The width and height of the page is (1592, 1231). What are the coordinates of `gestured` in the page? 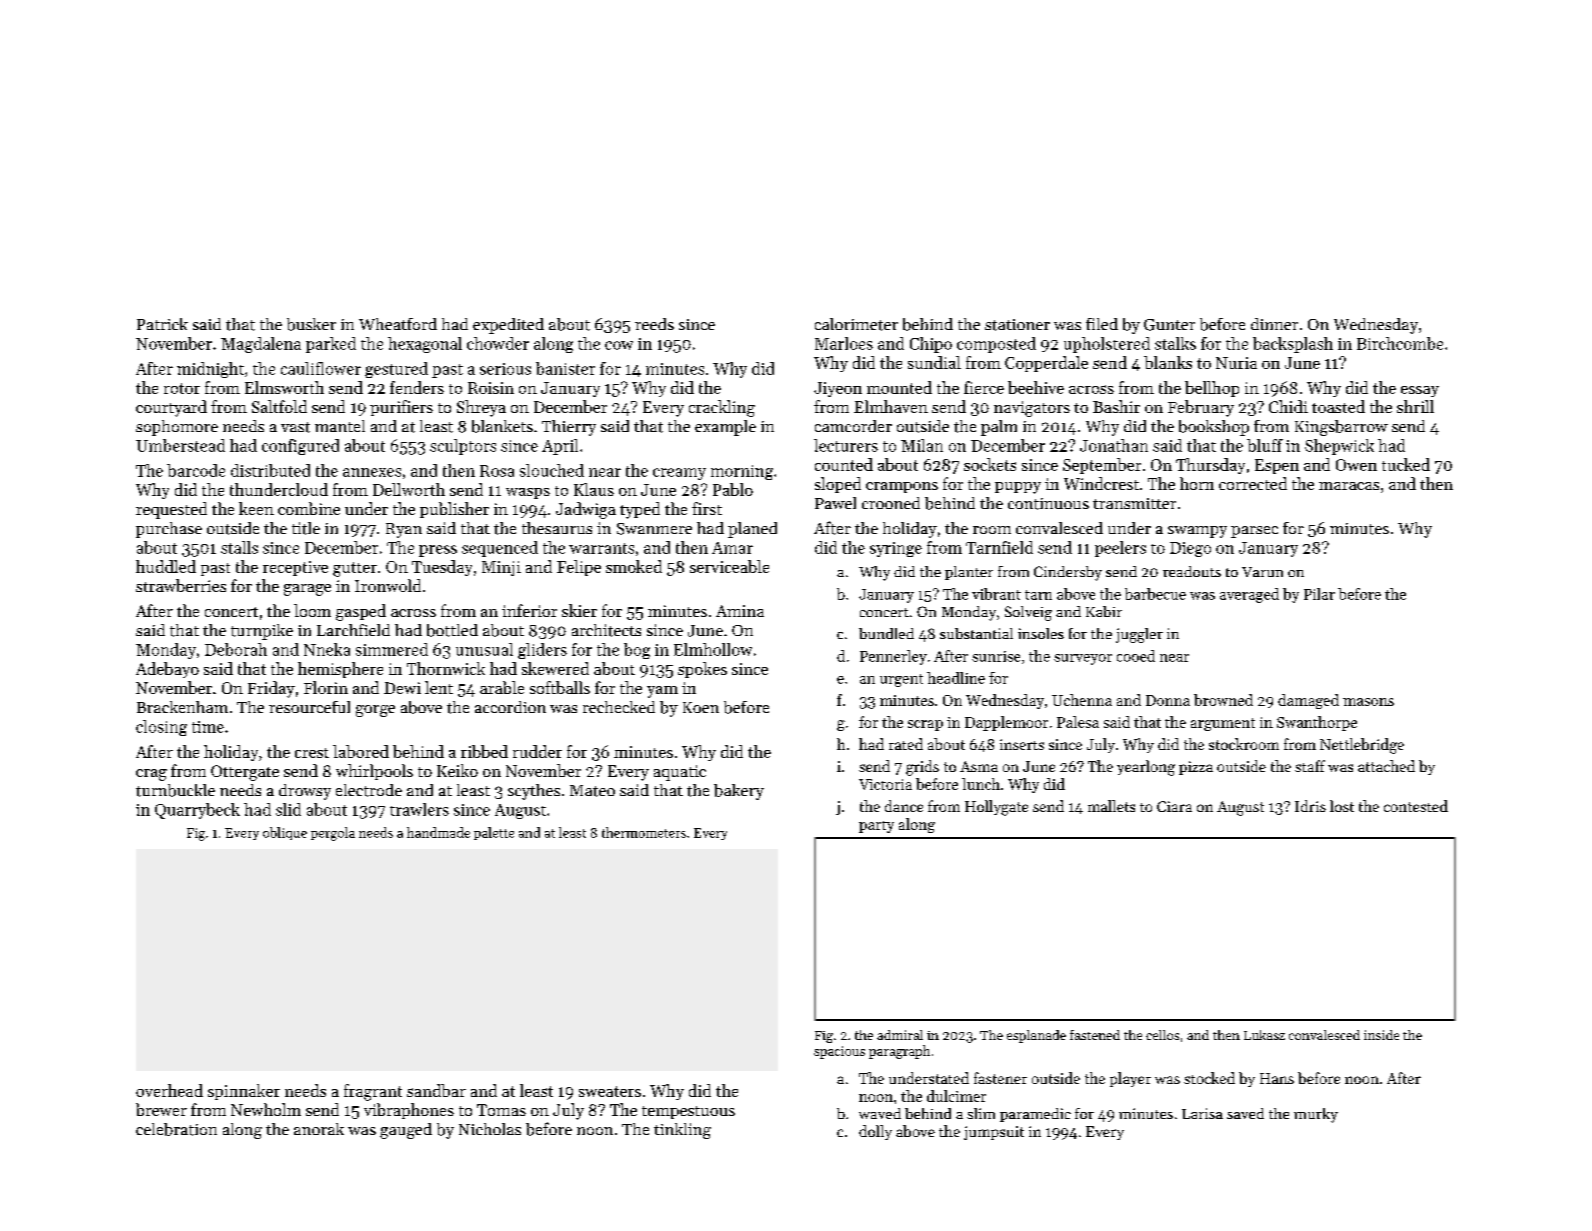 It's located at (396, 370).
